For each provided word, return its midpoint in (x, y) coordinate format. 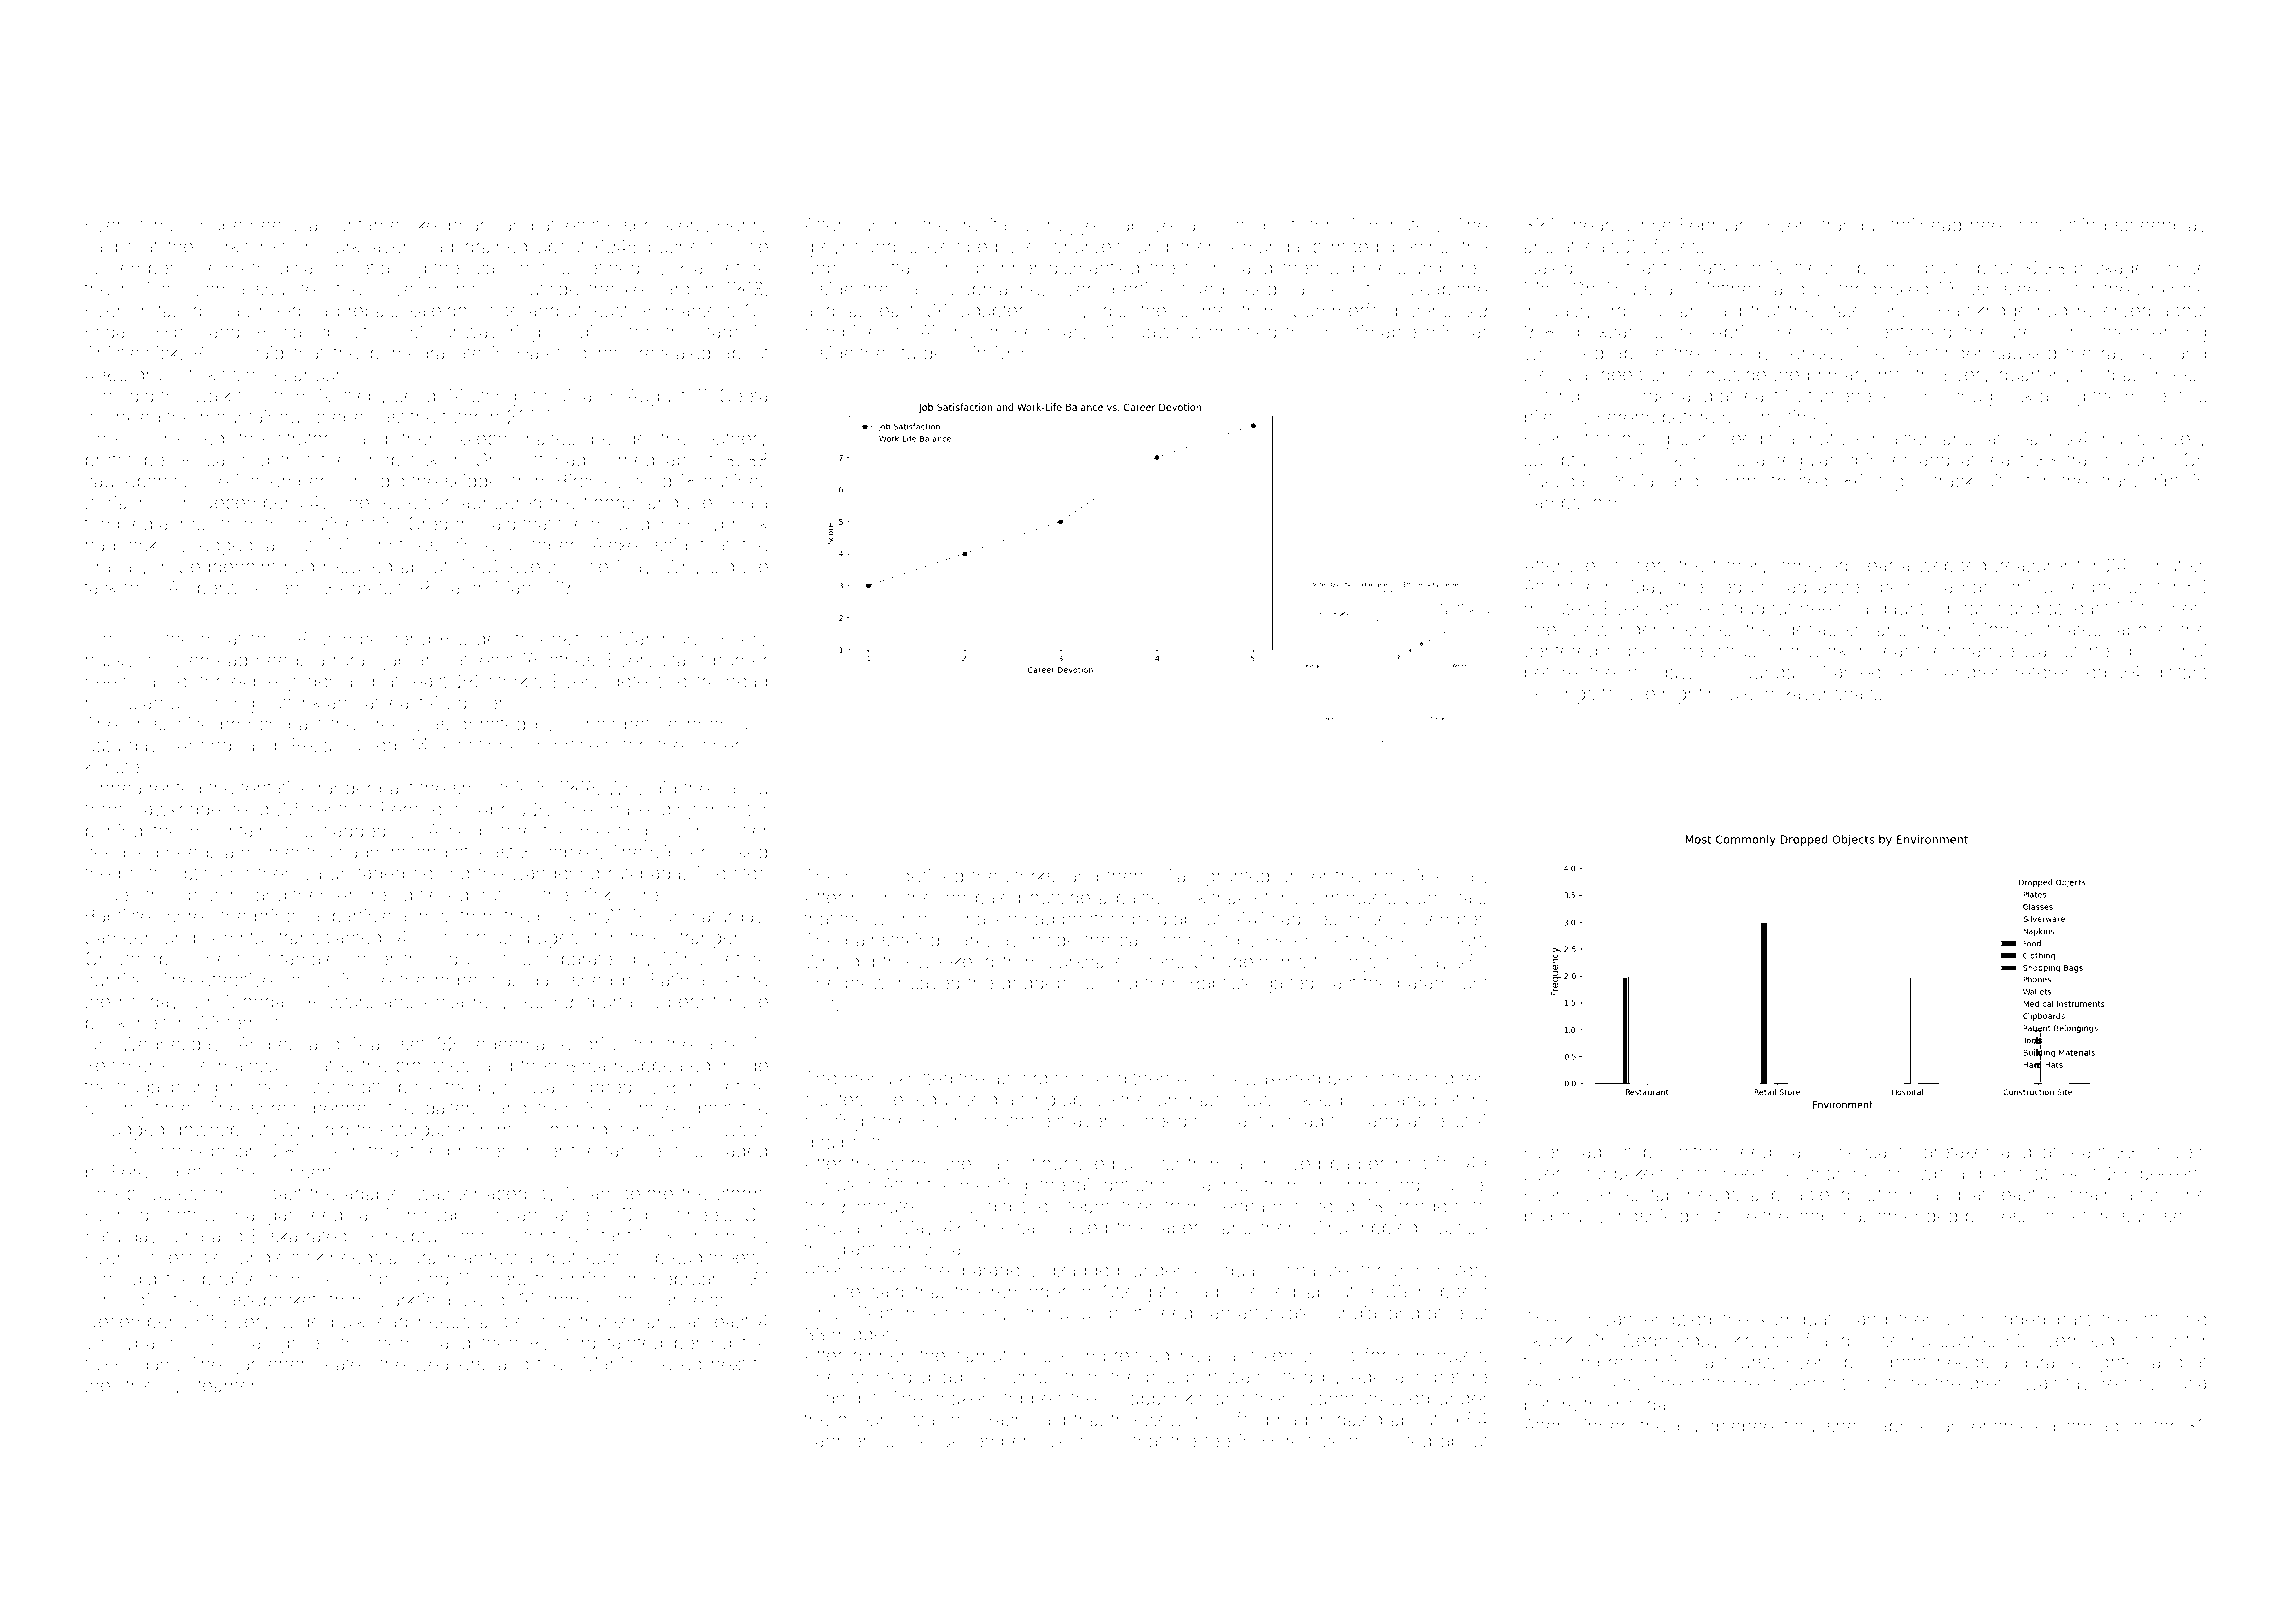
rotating (171, 313)
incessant (1863, 1152)
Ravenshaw (1830, 693)
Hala (750, 502)
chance (1317, 1270)
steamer (222, 1386)
